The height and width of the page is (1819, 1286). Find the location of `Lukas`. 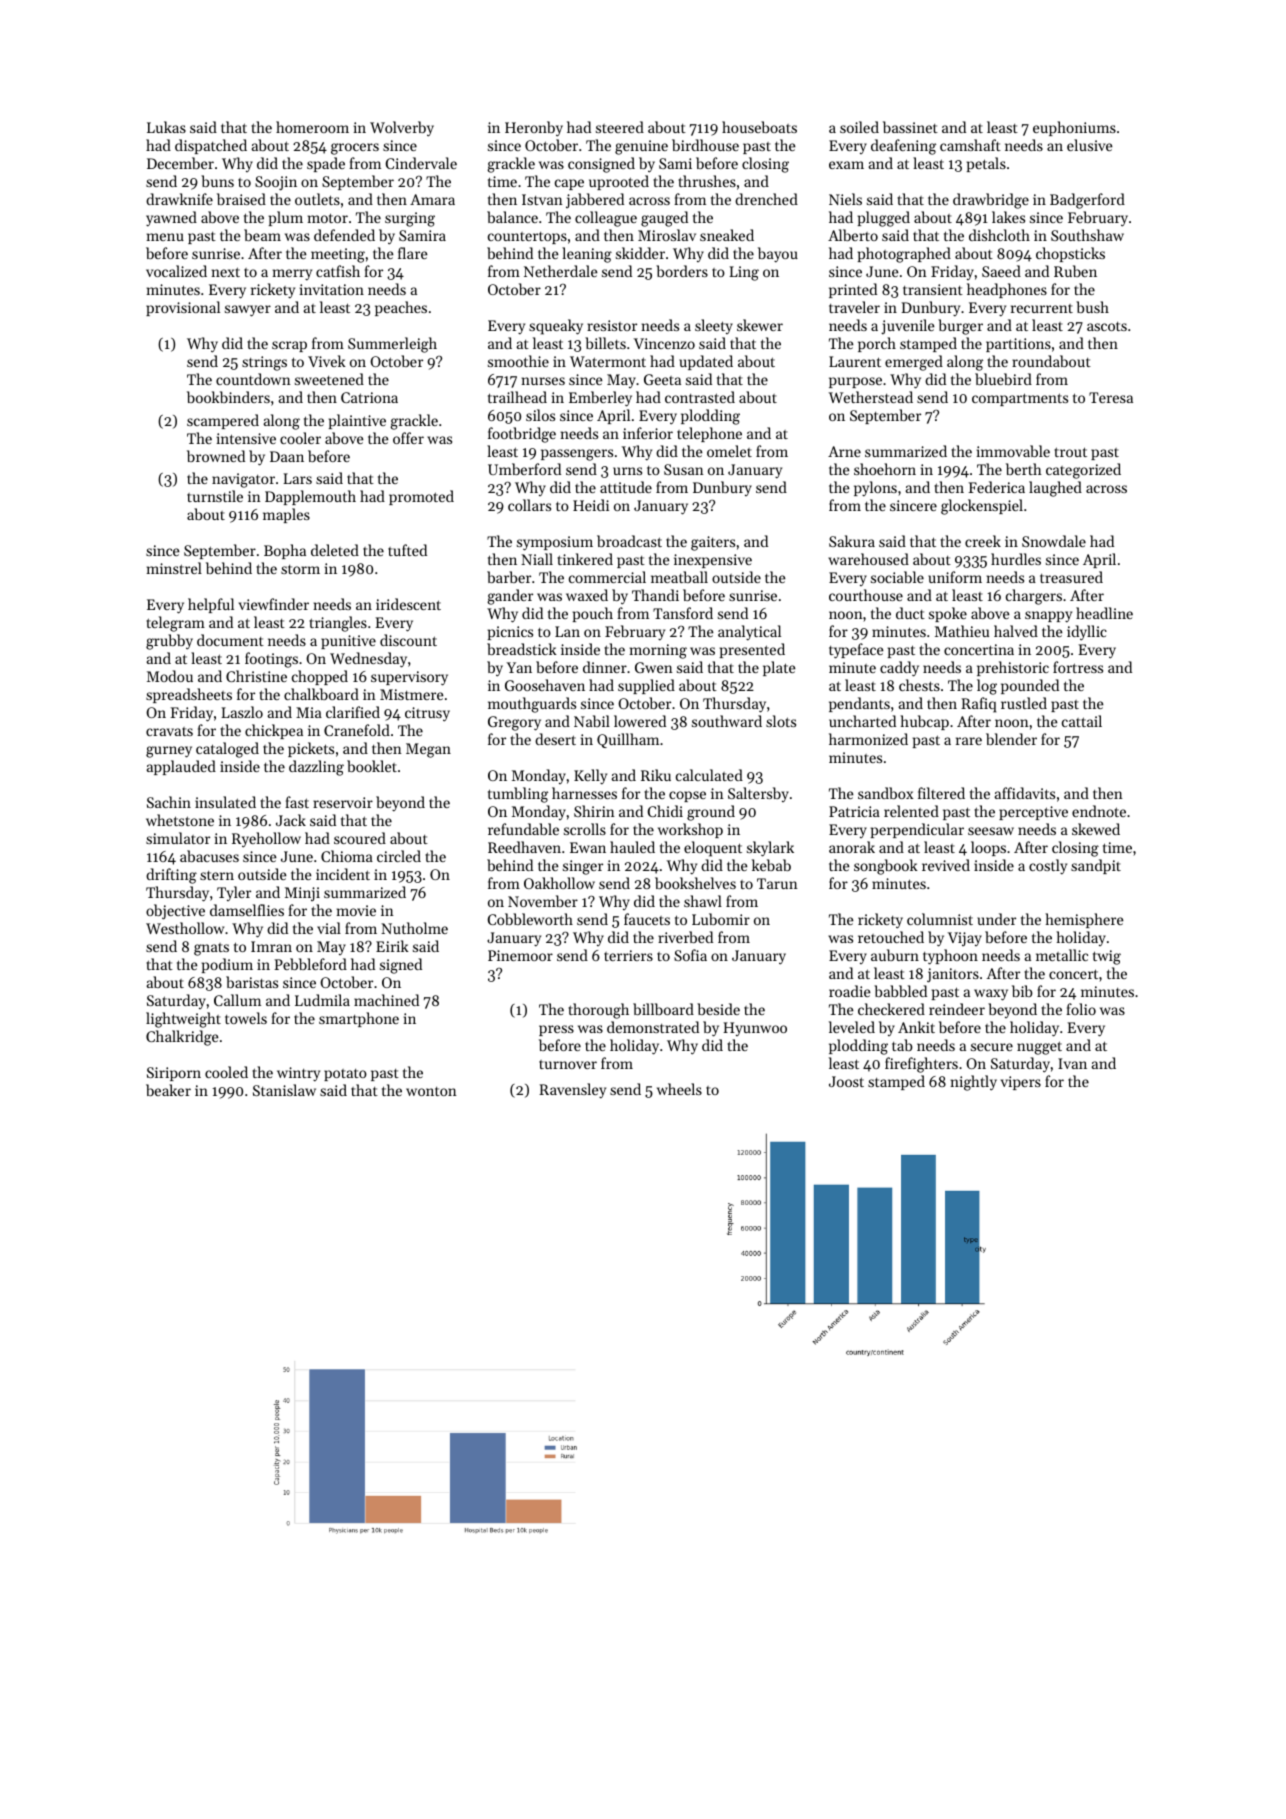

Lukas is located at coordinates (166, 127).
